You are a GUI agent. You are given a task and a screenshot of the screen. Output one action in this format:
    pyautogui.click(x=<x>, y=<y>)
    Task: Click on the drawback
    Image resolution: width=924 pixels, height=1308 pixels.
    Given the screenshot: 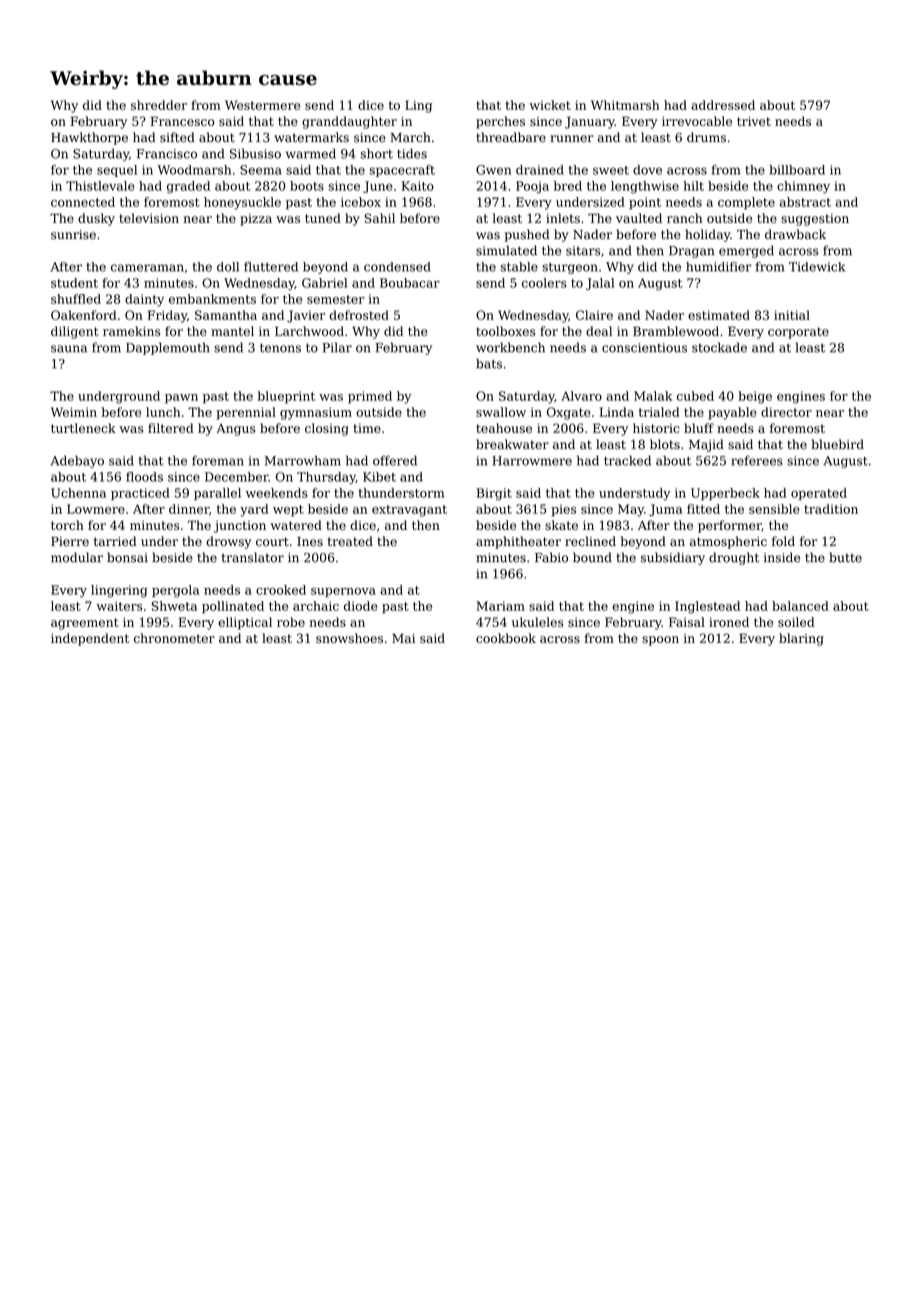 What is the action you would take?
    pyautogui.click(x=795, y=234)
